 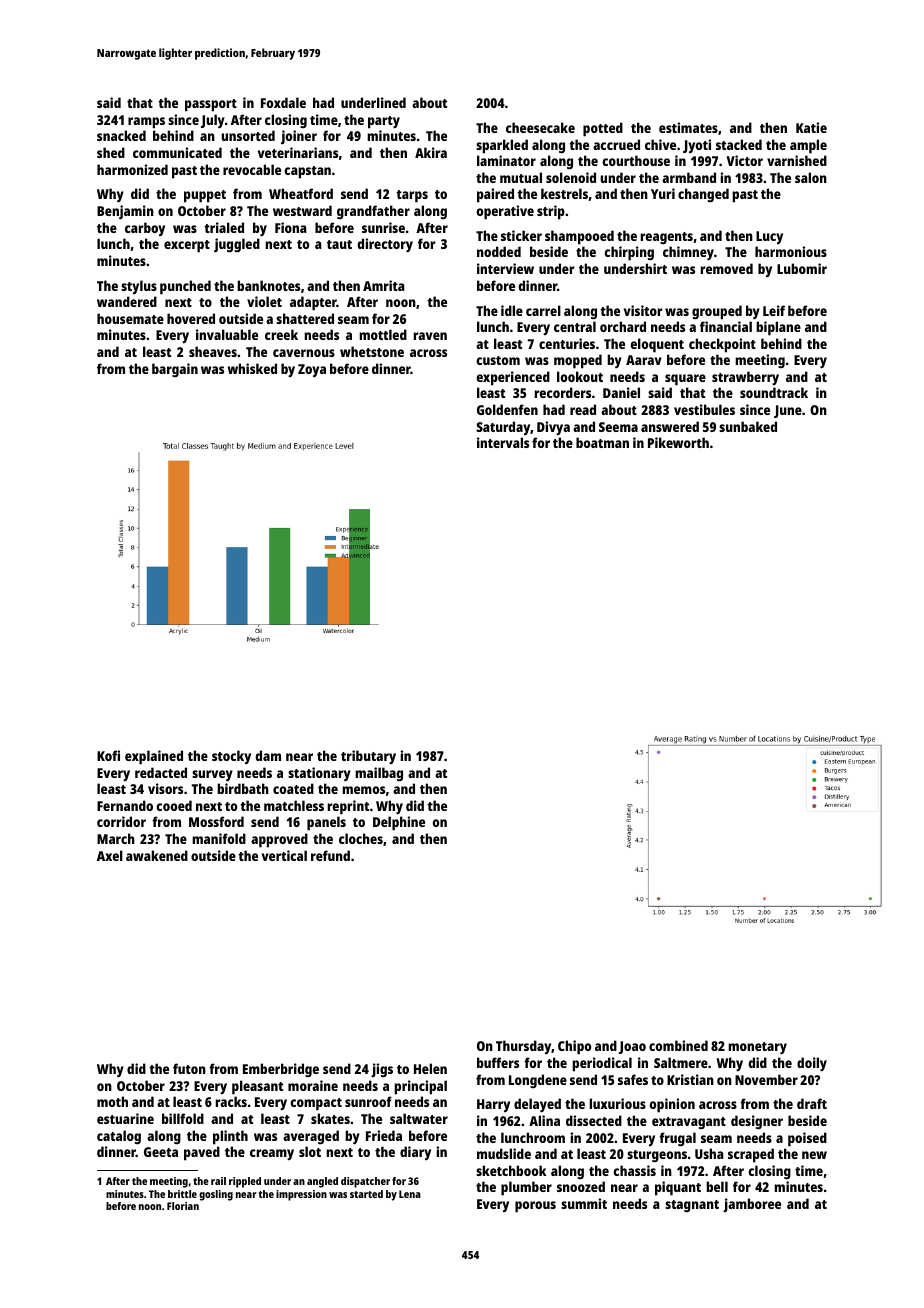 I want to click on soundtrack, so click(x=774, y=392).
